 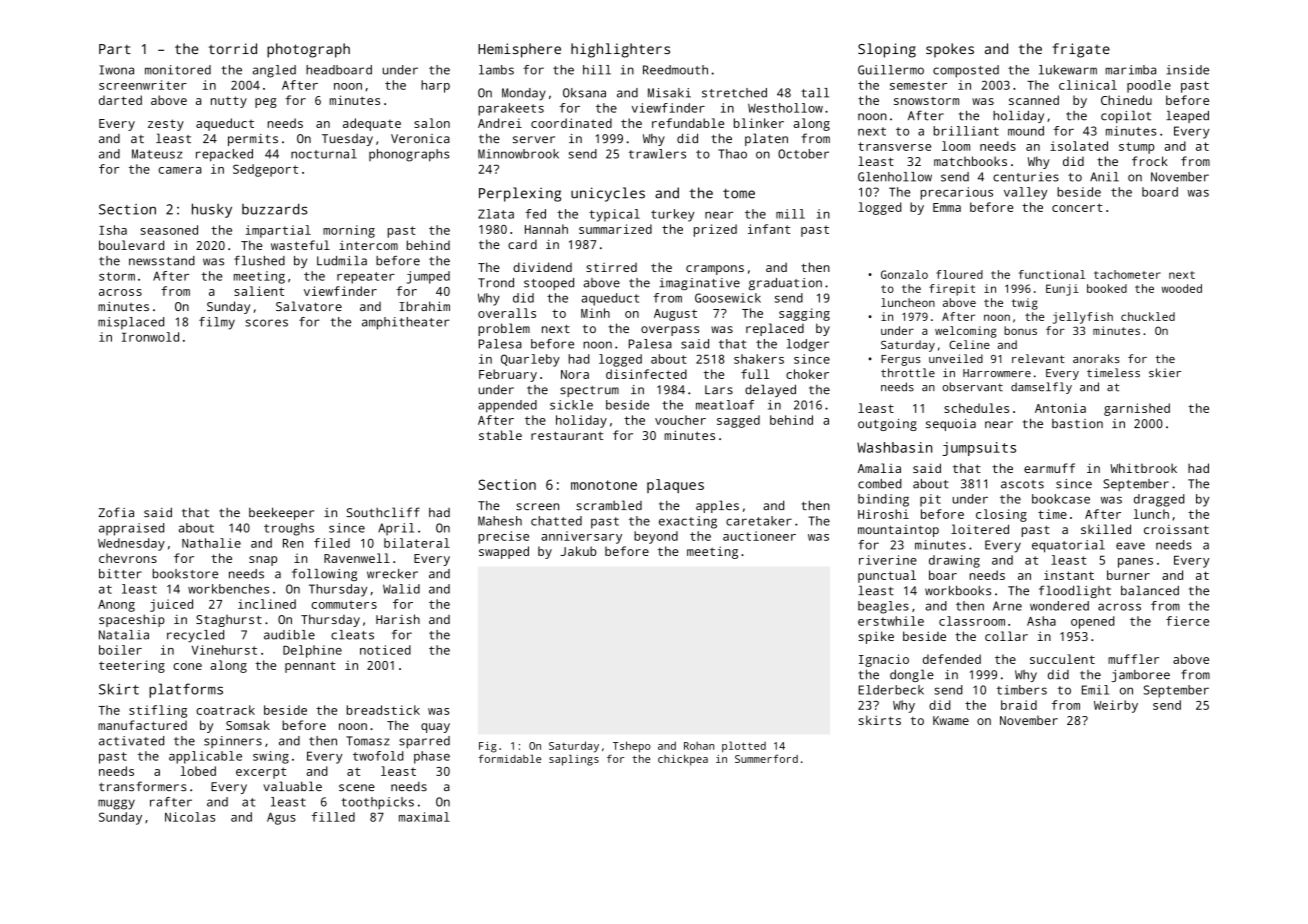 I want to click on twig, so click(x=1024, y=304).
